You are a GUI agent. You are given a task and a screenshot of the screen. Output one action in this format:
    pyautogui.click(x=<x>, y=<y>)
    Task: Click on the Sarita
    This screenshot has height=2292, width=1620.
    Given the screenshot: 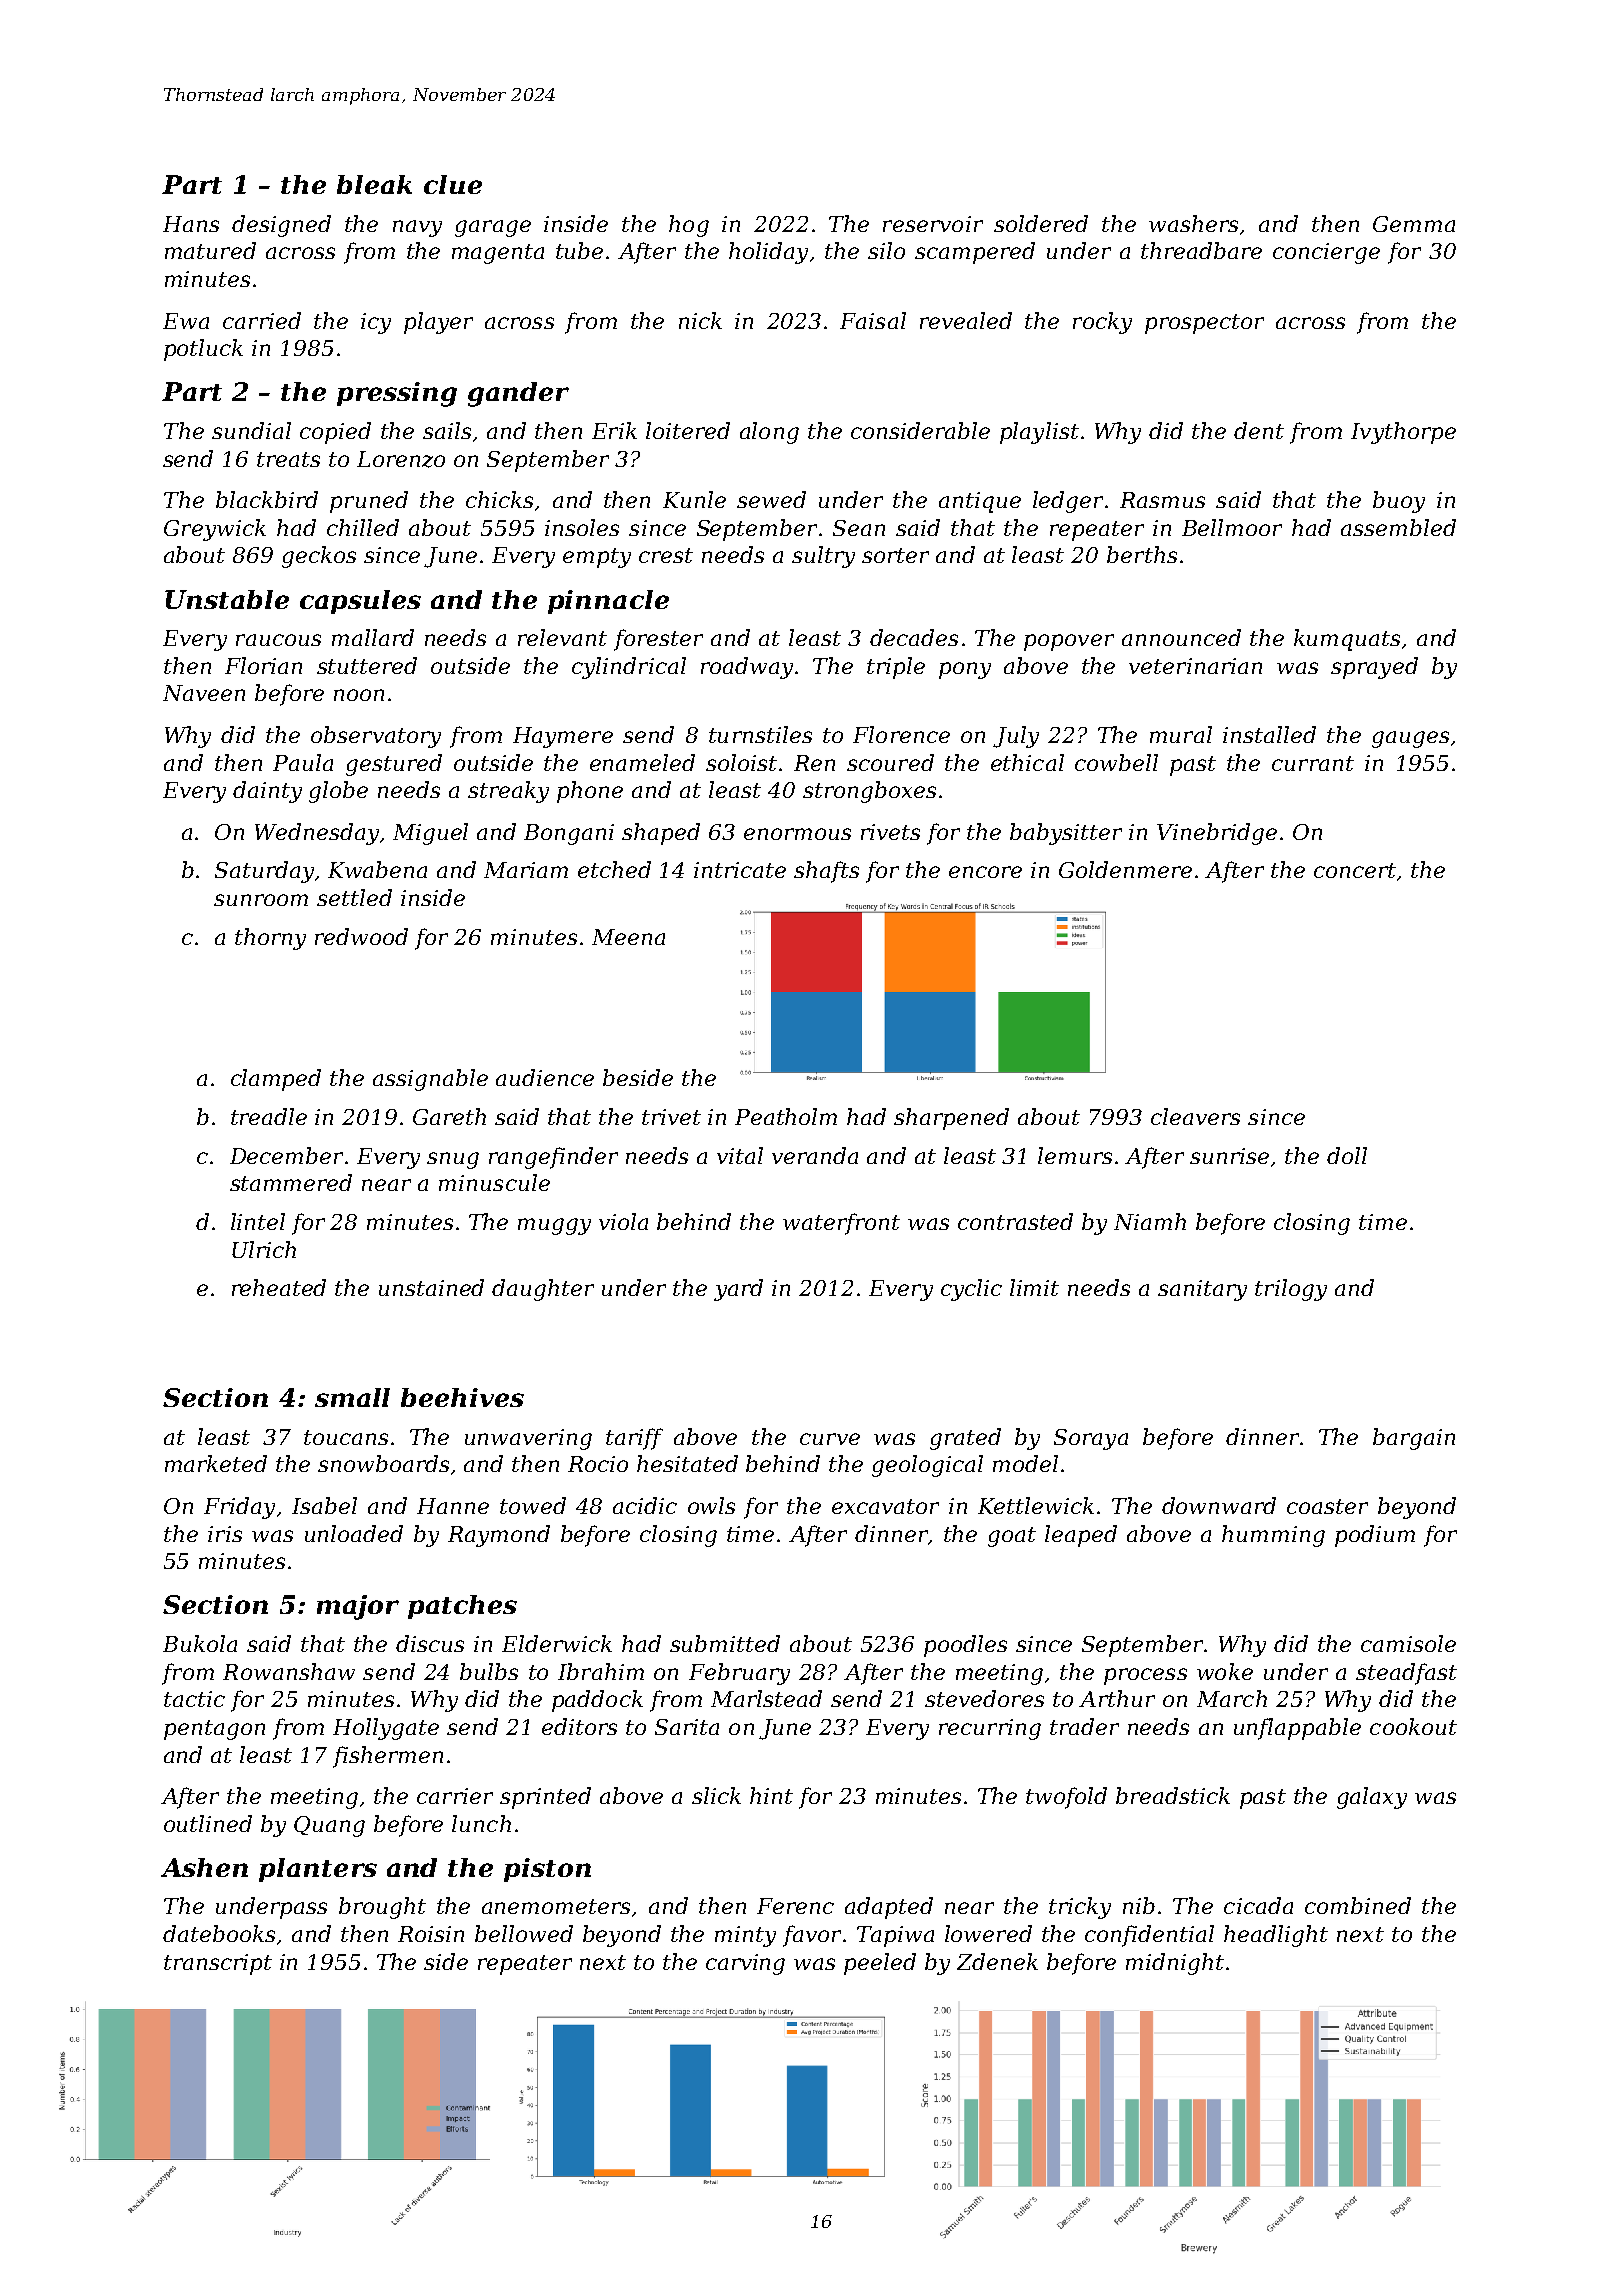 What is the action you would take?
    pyautogui.click(x=687, y=1727)
